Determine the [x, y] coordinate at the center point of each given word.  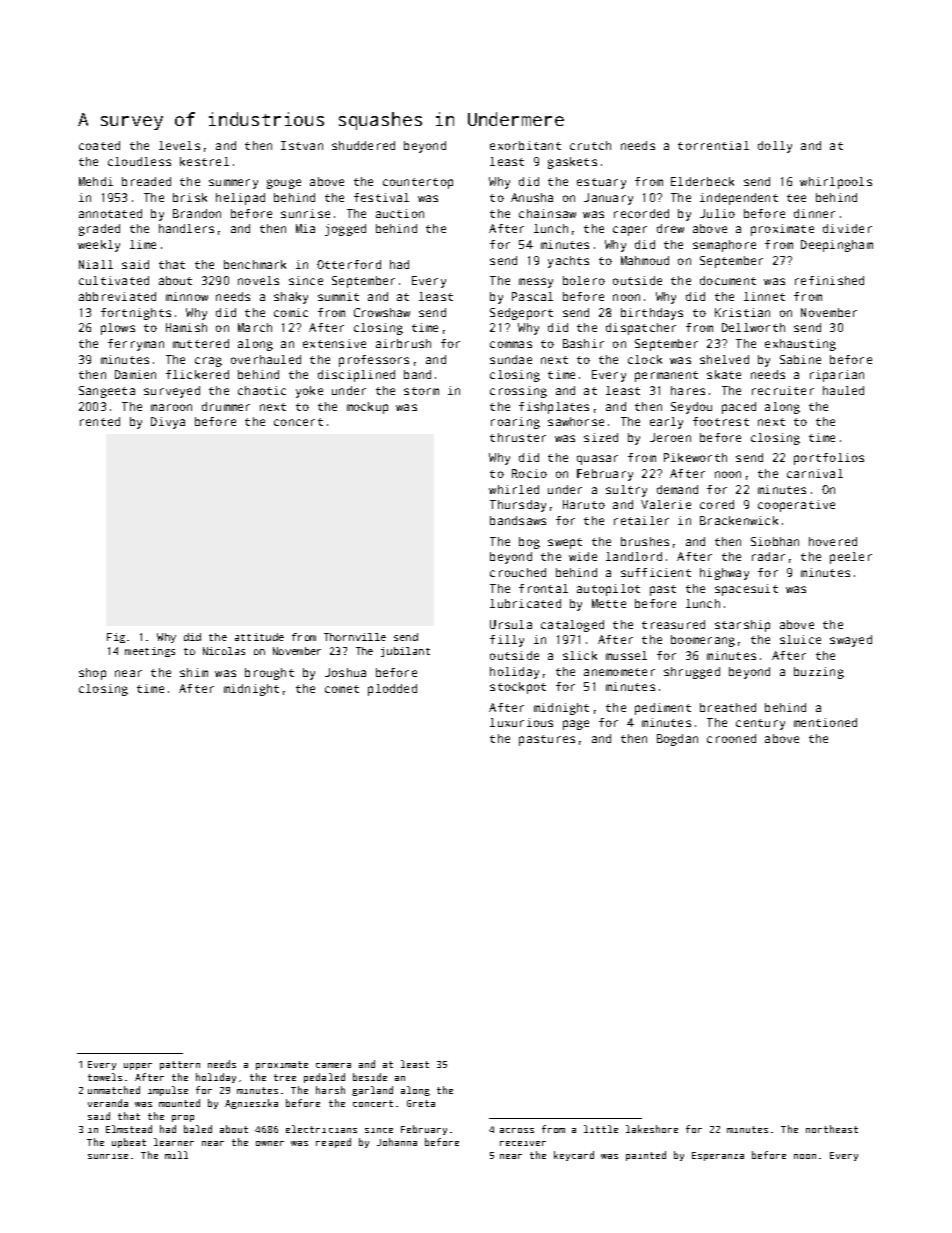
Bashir [583, 343]
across [517, 1130]
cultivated [114, 280]
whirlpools [836, 183]
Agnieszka [251, 1104]
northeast [832, 1129]
